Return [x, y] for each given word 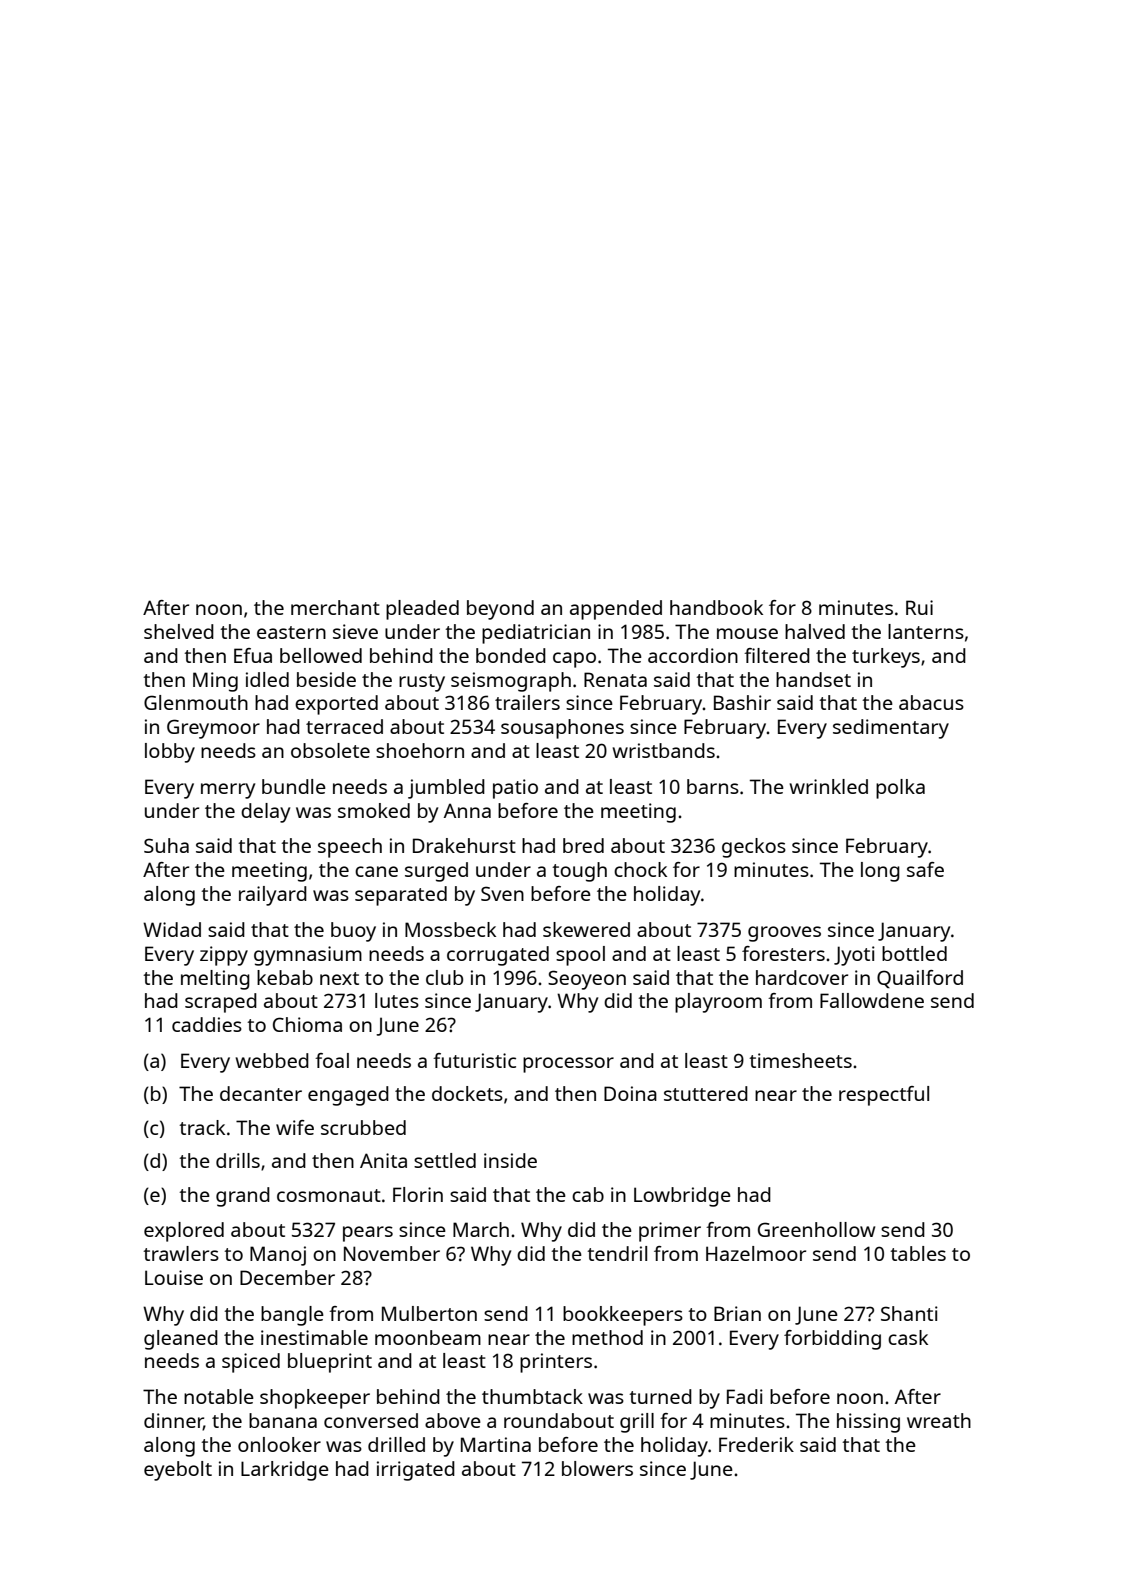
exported [336, 705]
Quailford [920, 979]
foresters [783, 953]
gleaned [181, 1340]
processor [568, 1065]
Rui [919, 607]
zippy [224, 956]
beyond [500, 610]
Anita [383, 1160]
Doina [630, 1093]
